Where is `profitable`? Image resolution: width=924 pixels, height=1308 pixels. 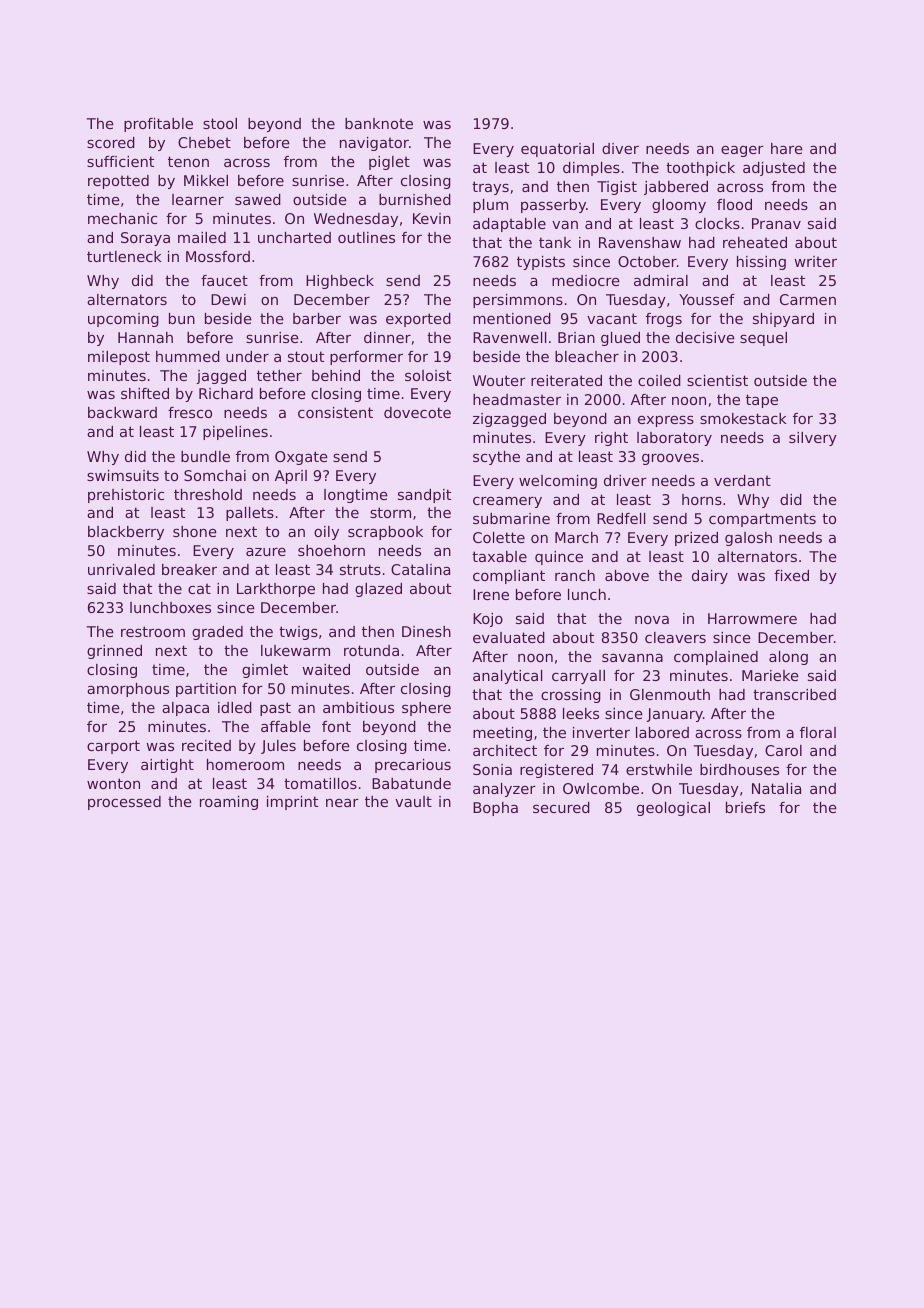
profitable is located at coordinates (158, 125).
